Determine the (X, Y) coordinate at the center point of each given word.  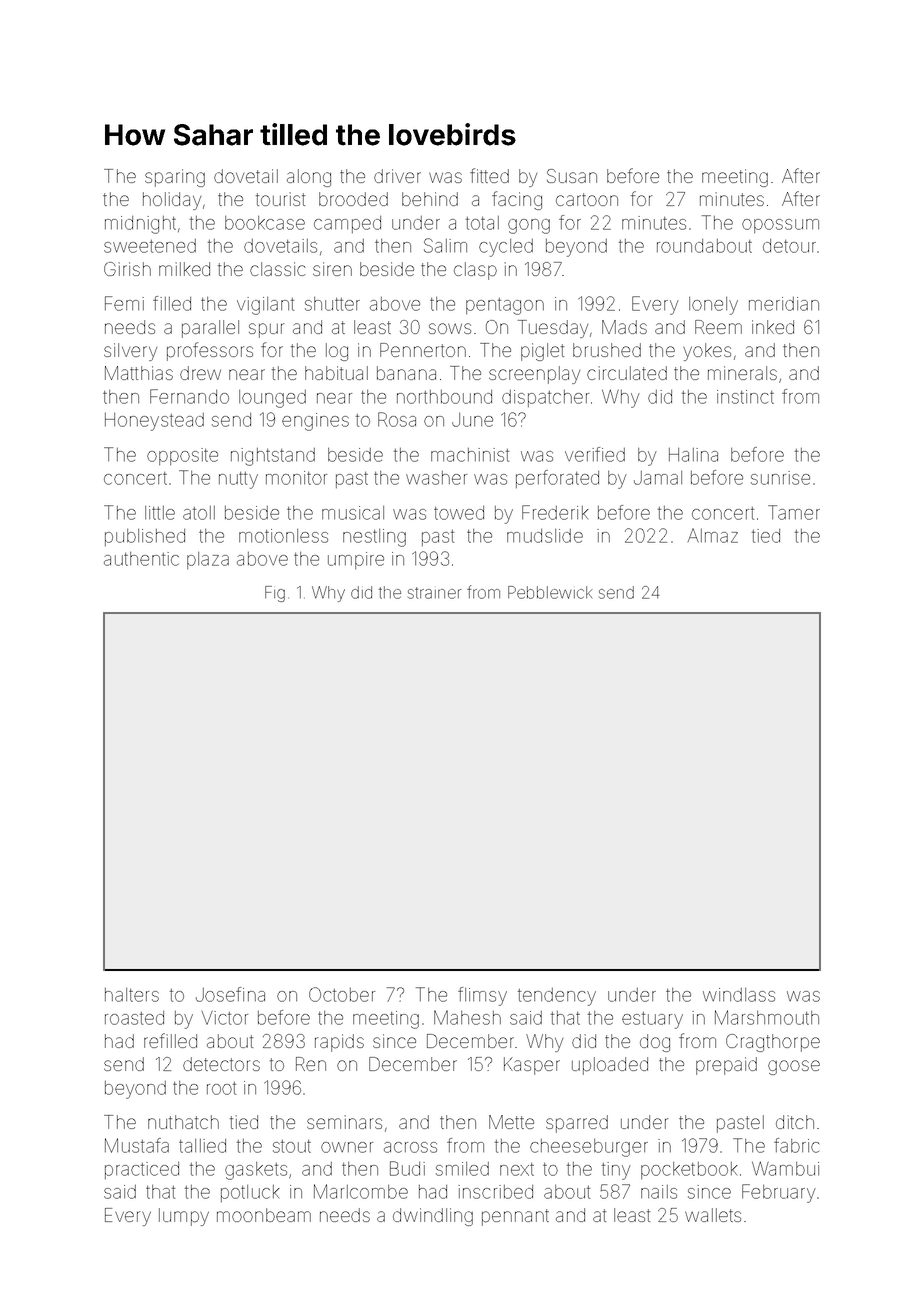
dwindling (433, 1217)
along (309, 178)
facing (517, 200)
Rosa (397, 419)
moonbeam (264, 1215)
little (160, 513)
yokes (707, 352)
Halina (693, 455)
